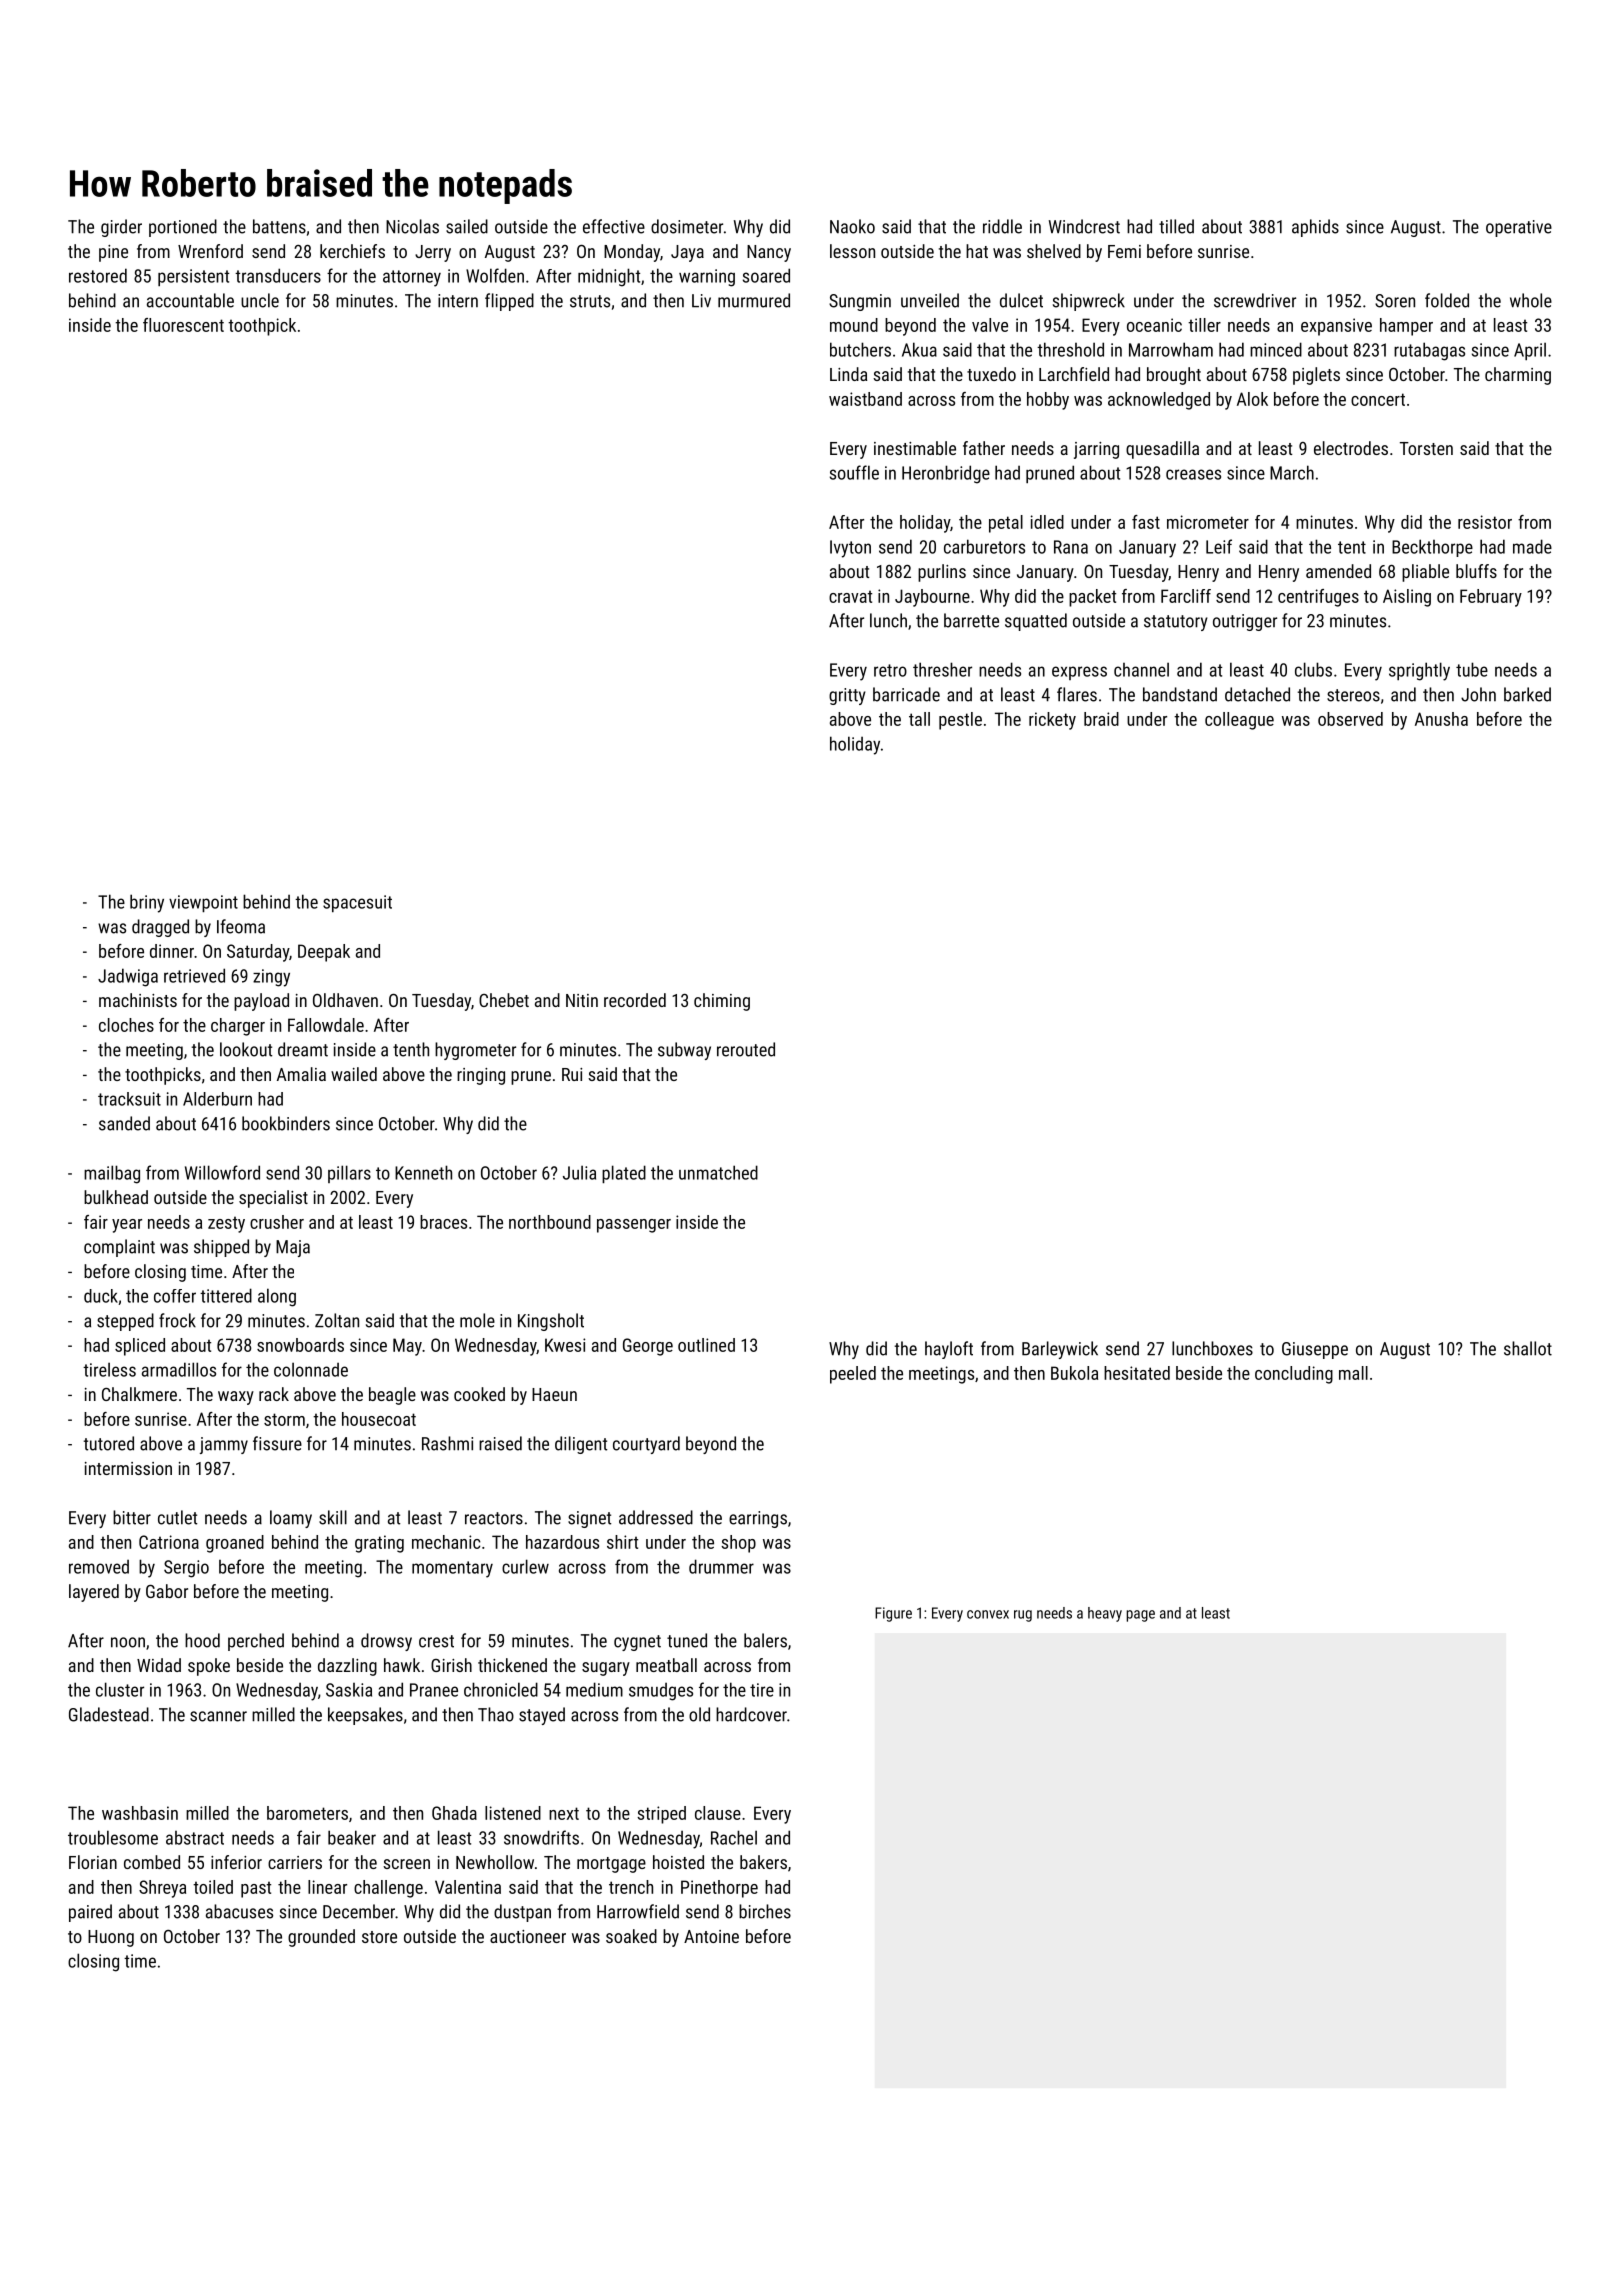 This page has width=1620, height=2292. What do you see at coordinates (357, 903) in the page?
I see `spacesuit` at bounding box center [357, 903].
